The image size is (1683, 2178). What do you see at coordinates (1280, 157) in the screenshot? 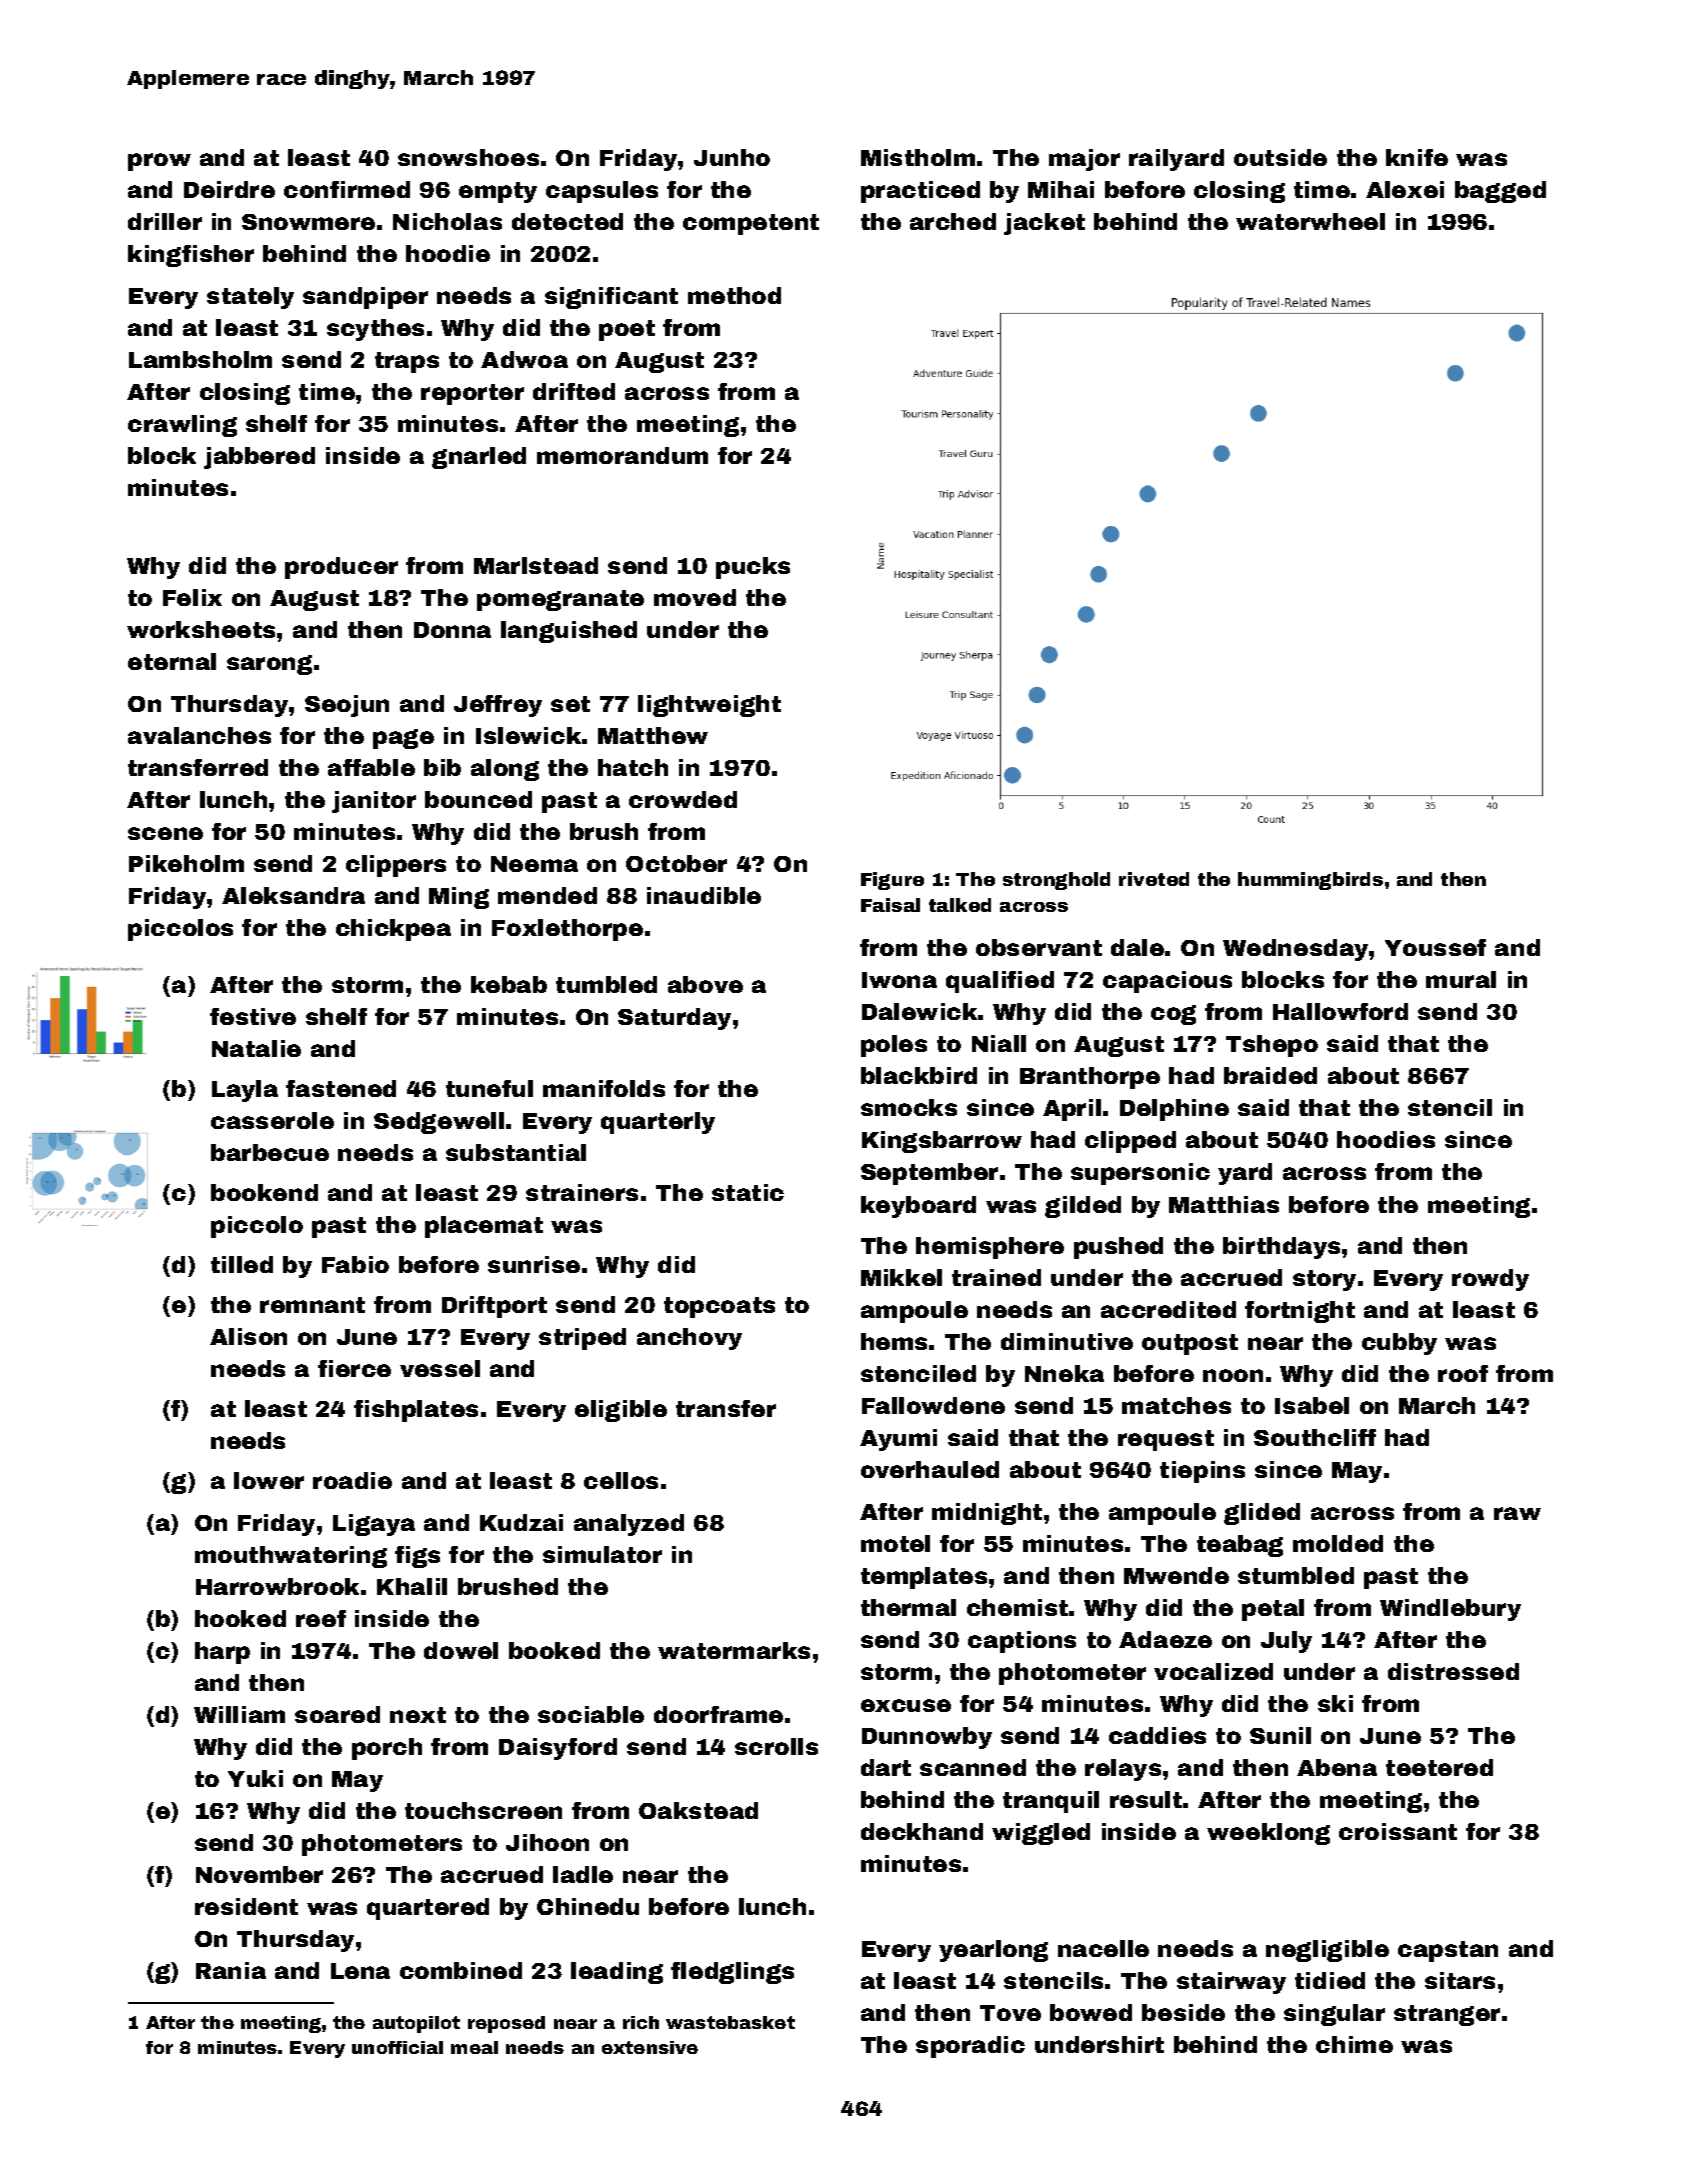
I see `outside` at bounding box center [1280, 157].
